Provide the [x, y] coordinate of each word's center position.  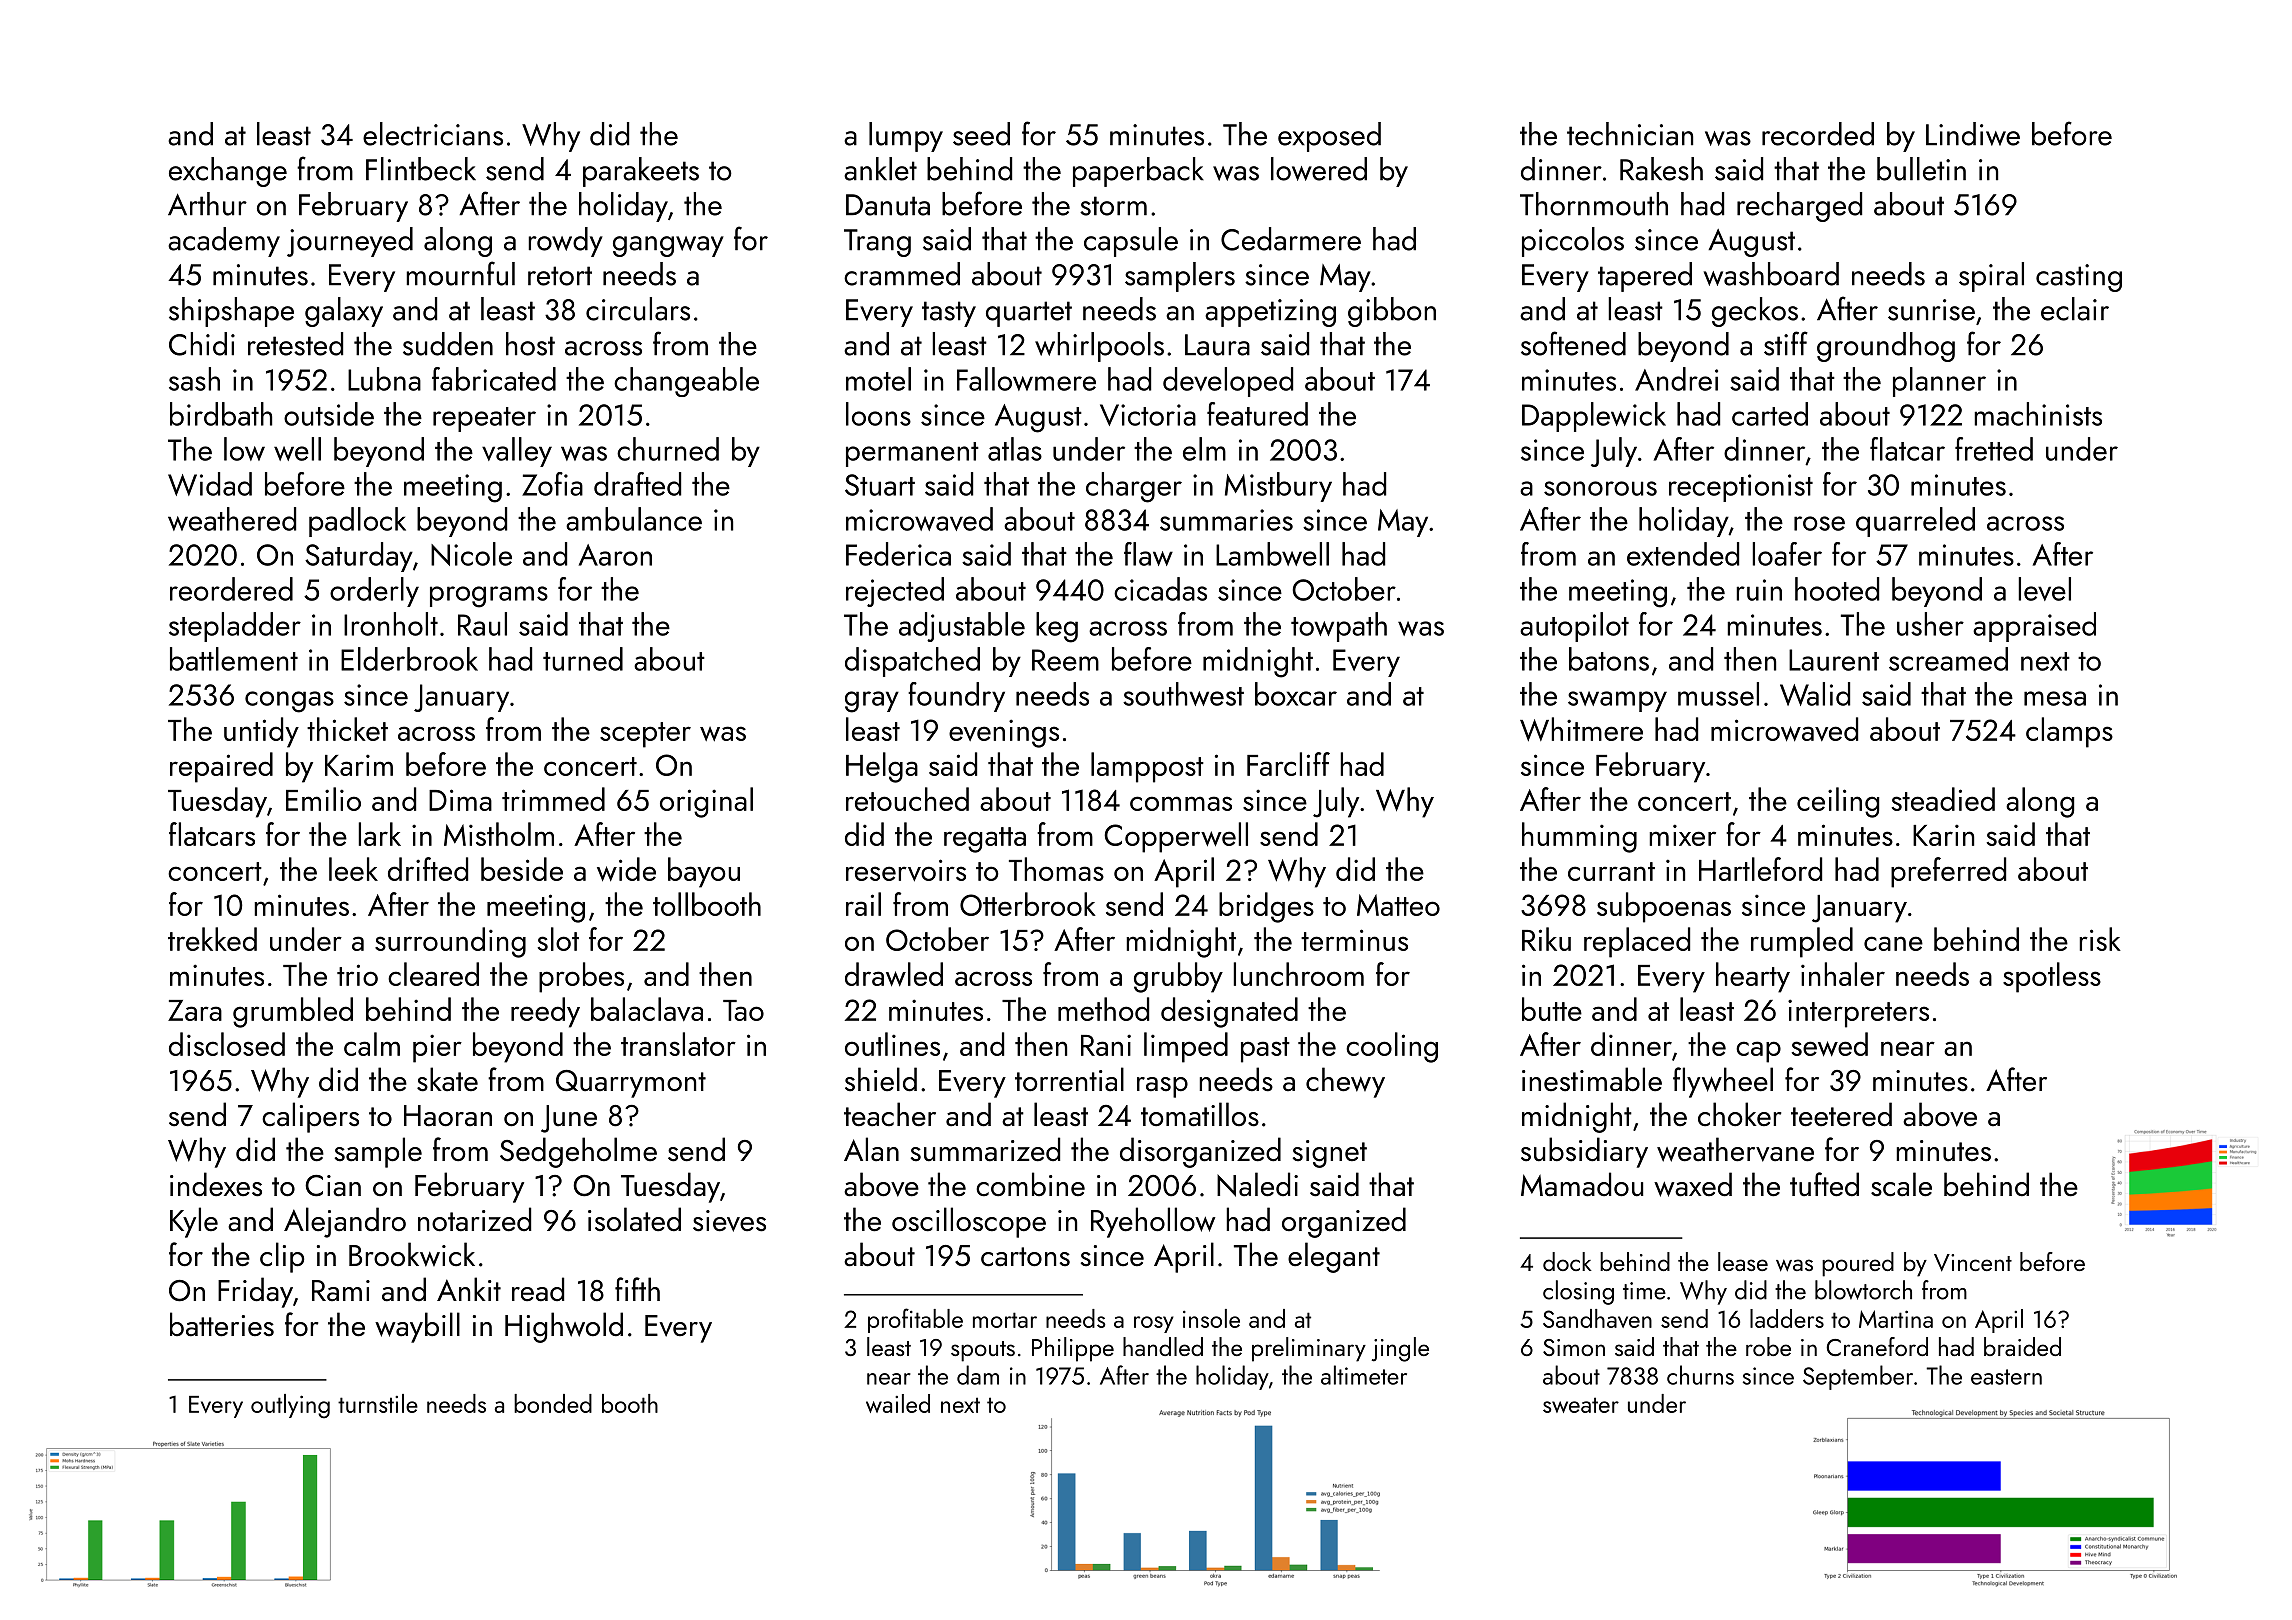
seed [981, 134]
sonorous [1600, 488]
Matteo [1398, 905]
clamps [2069, 732]
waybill [417, 1327]
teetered [1841, 1114]
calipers [310, 1117]
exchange [228, 172]
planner [1939, 382]
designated [1229, 1012]
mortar [1005, 1320]
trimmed [553, 799]
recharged [1799, 207]
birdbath [221, 414]
